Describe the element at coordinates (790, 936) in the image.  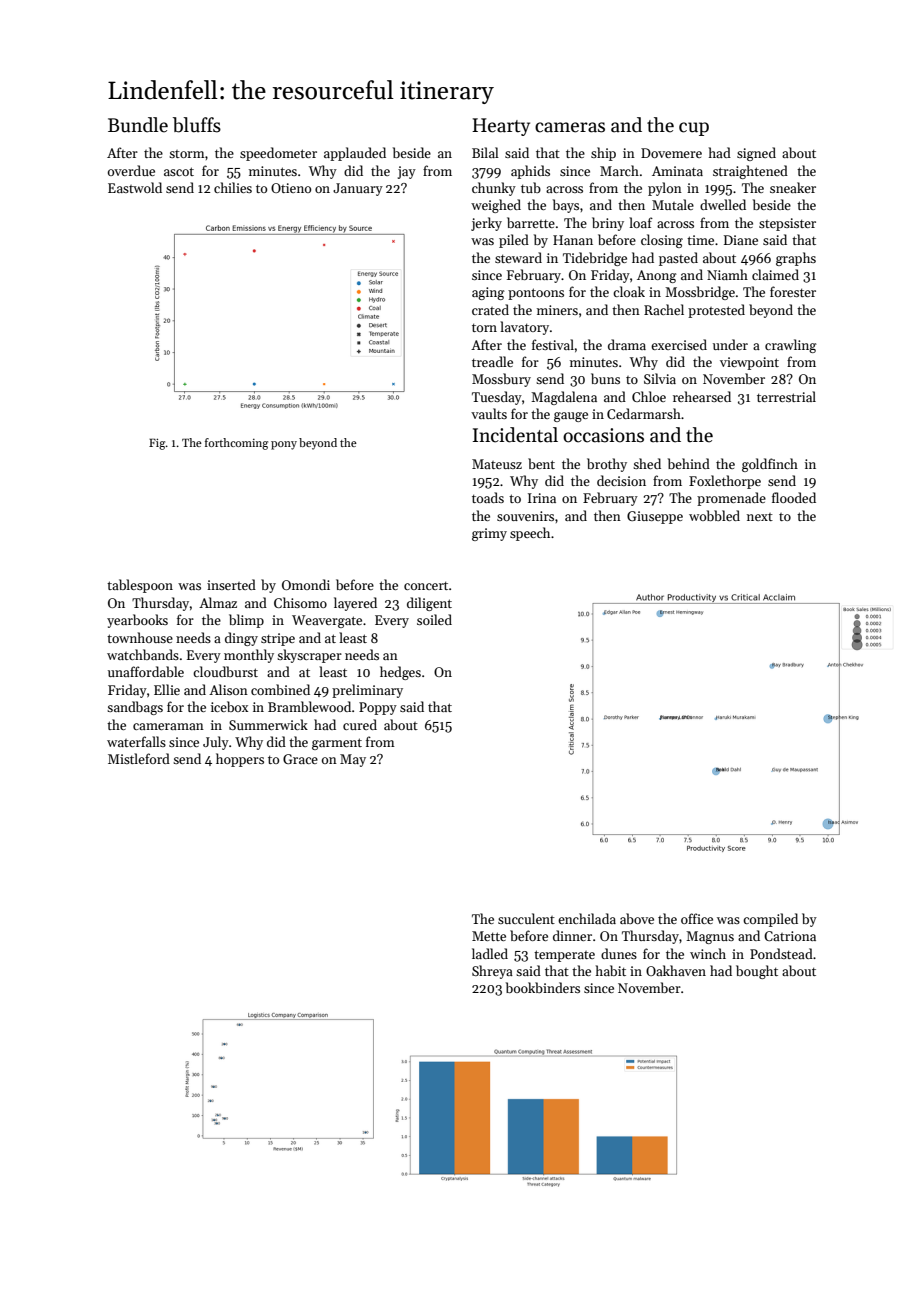
I see `Catriona` at that location.
